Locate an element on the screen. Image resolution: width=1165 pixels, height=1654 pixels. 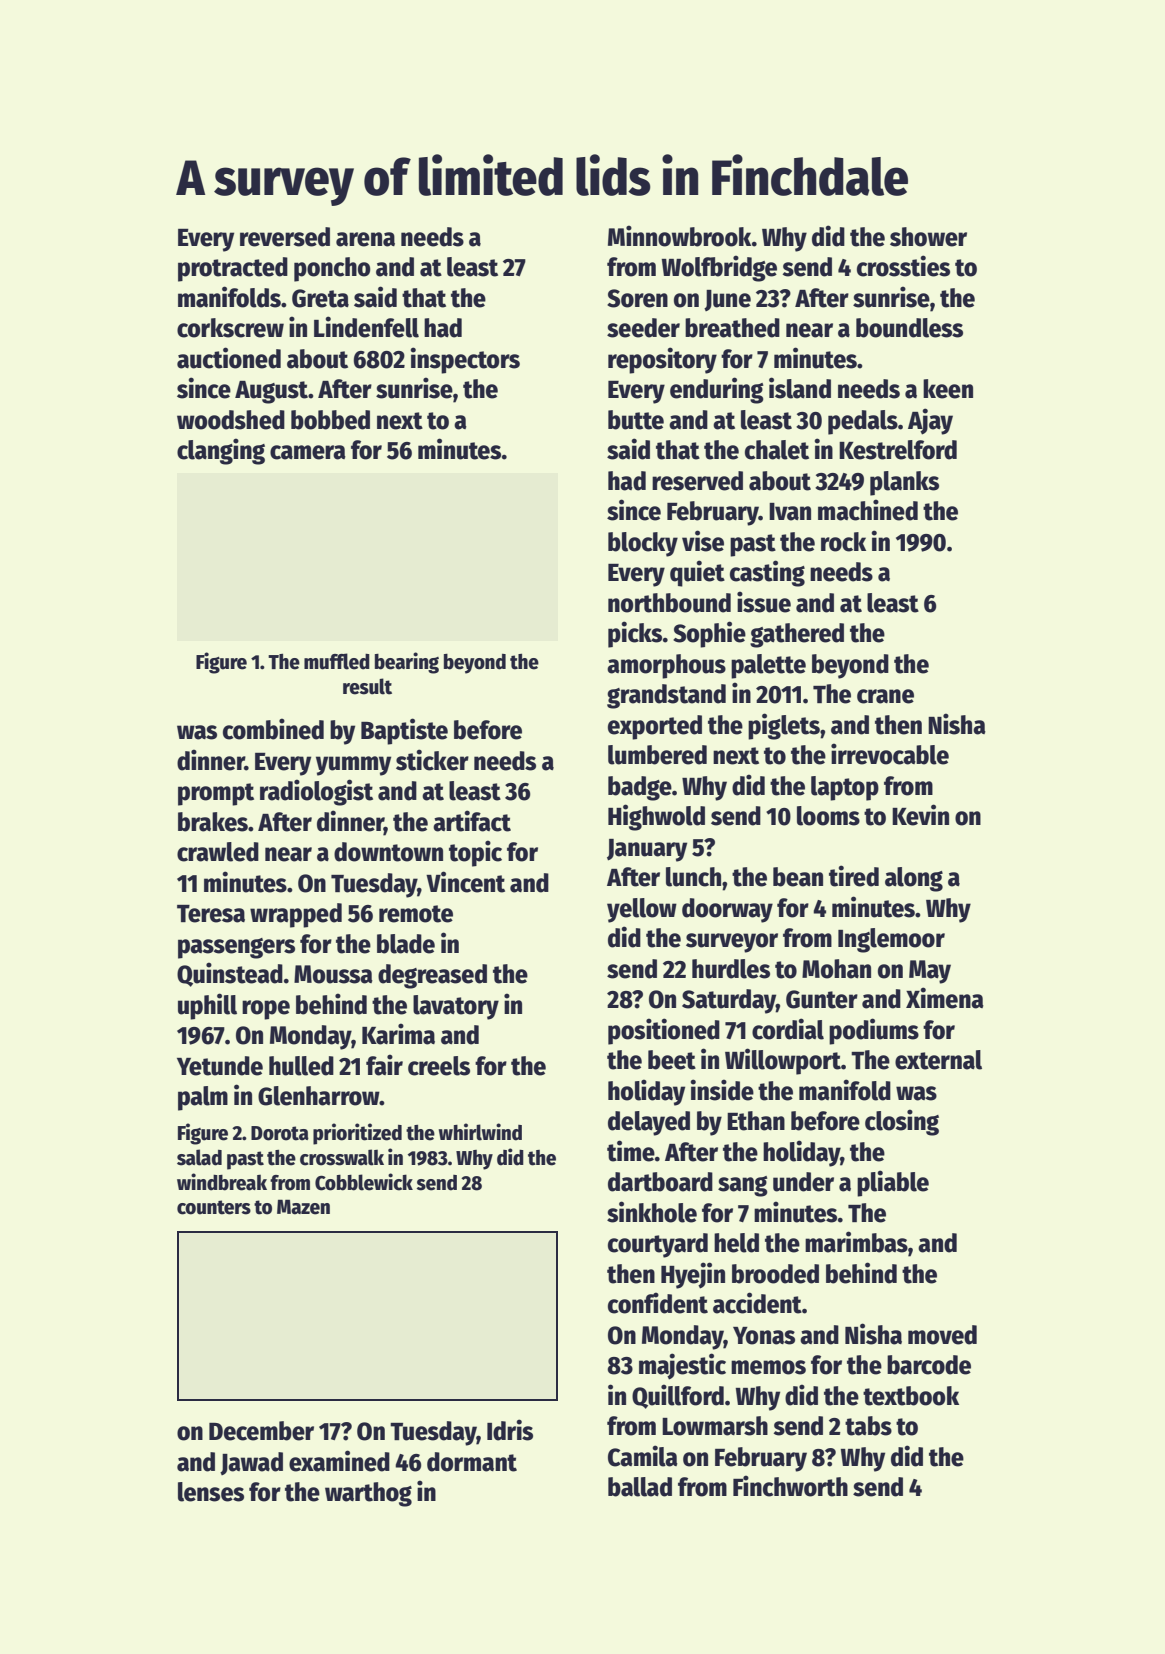
shower is located at coordinates (928, 237).
